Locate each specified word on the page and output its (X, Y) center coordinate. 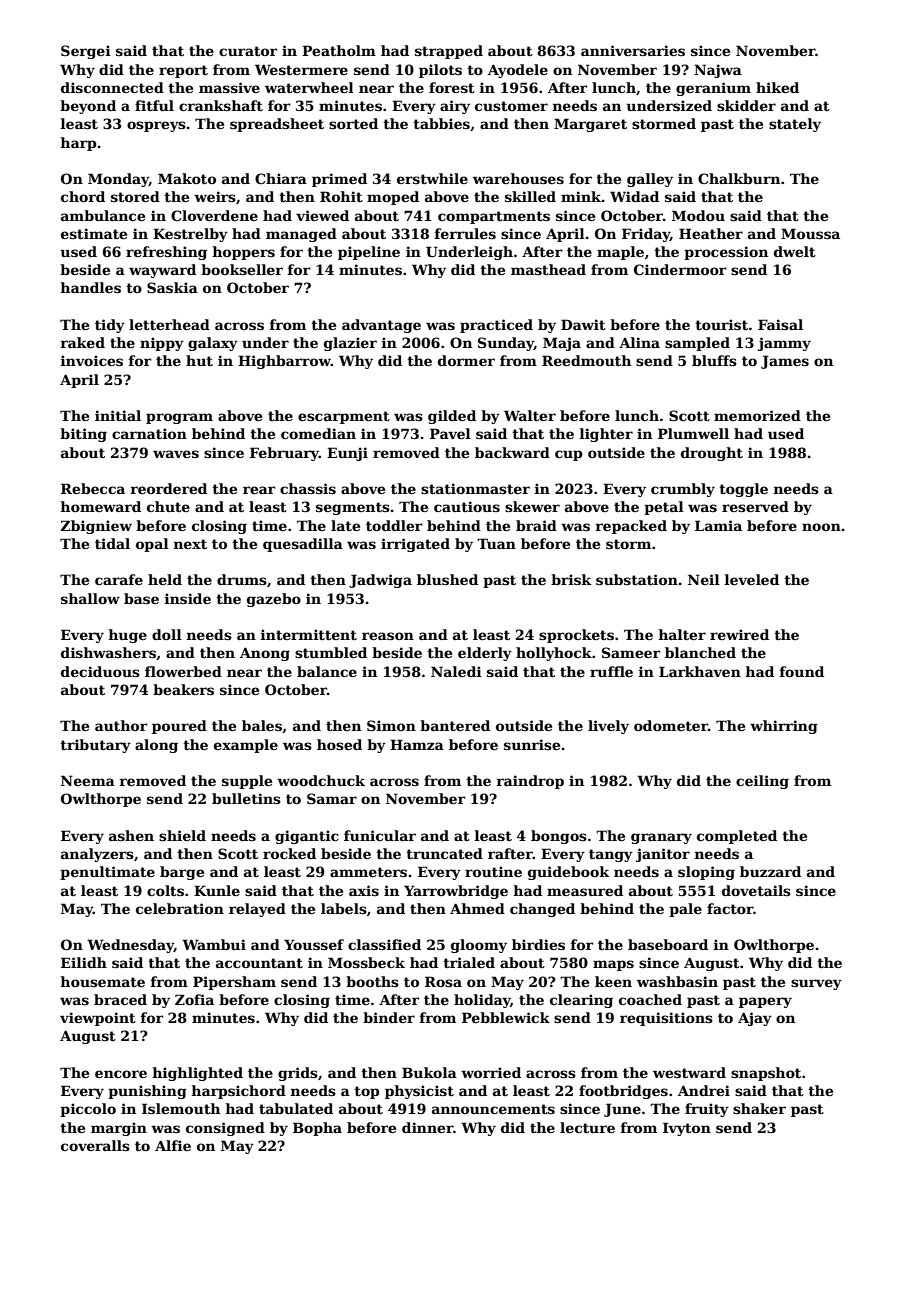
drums (242, 579)
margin (119, 1129)
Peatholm (339, 50)
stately (795, 125)
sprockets (576, 636)
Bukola (429, 1072)
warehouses (518, 178)
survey (816, 984)
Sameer (631, 652)
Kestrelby (190, 235)
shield (182, 835)
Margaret (590, 125)
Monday (118, 180)
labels (344, 908)
